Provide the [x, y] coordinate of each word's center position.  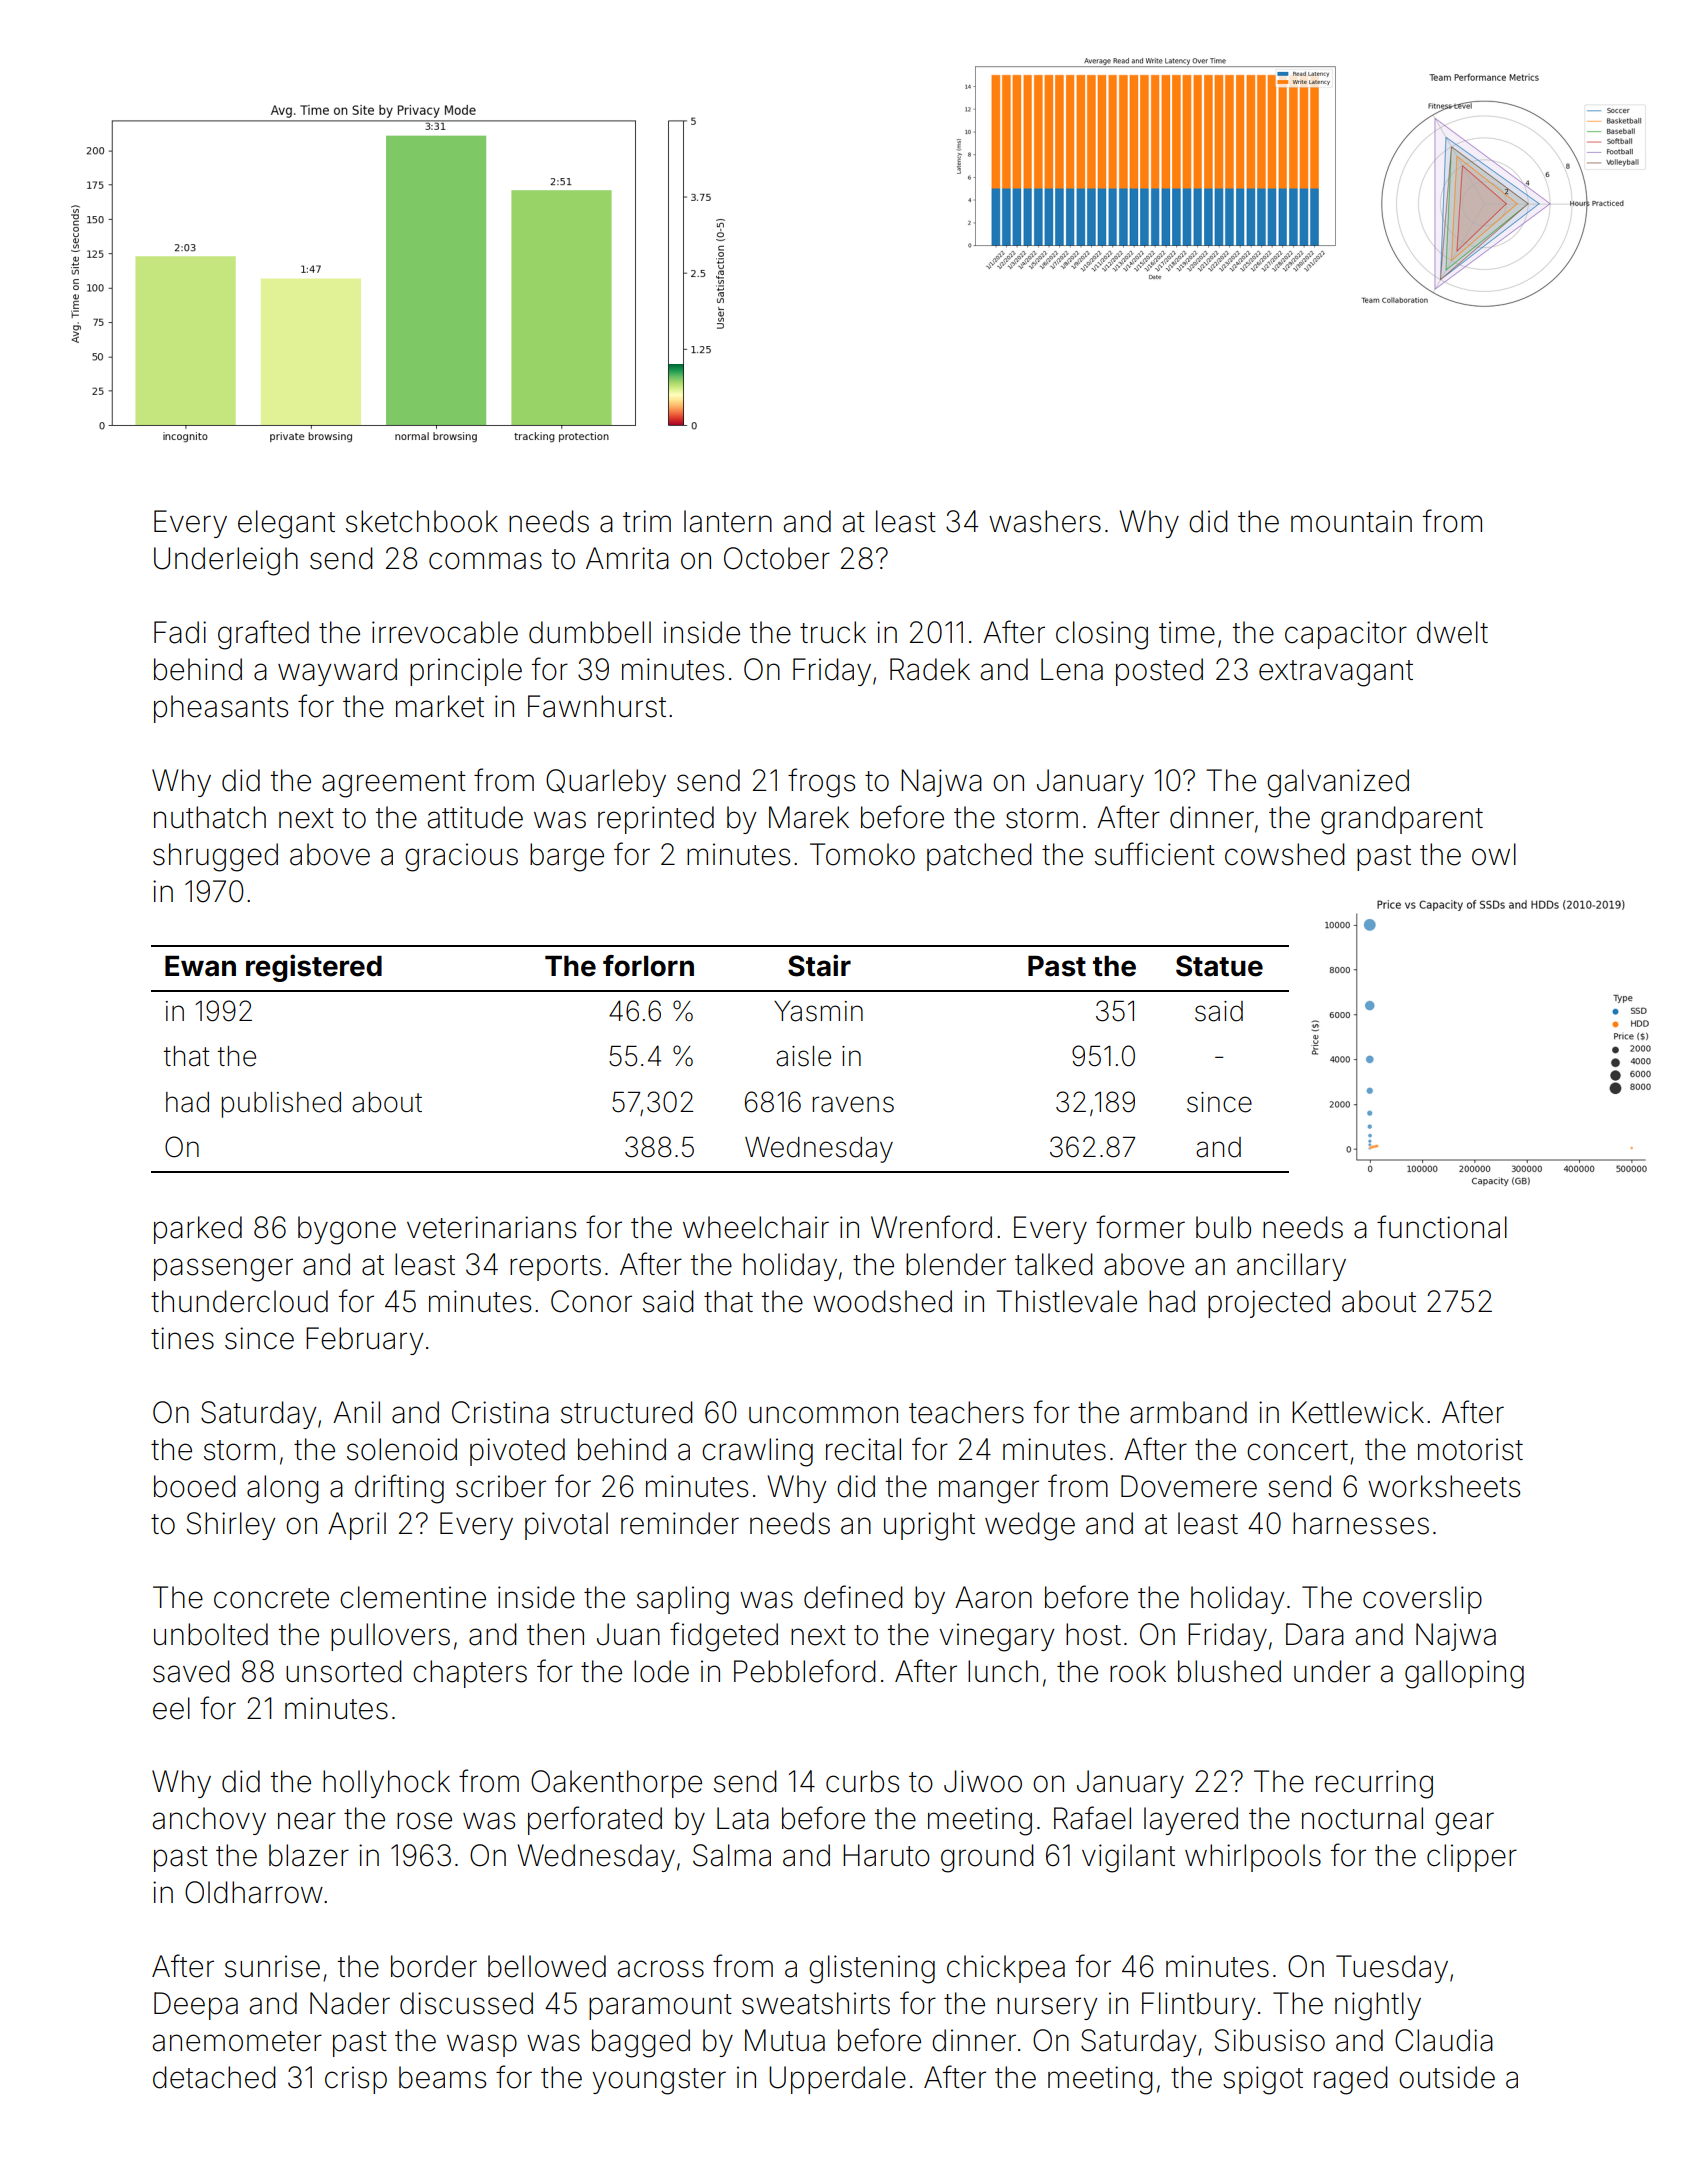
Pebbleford [805, 1671]
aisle [803, 1056]
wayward [337, 672]
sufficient [1155, 854]
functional [1442, 1227]
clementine [413, 1597]
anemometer [237, 2041]
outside [1447, 2077]
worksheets [1444, 1486]
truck [833, 632]
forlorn [648, 966]
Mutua [785, 2040]
